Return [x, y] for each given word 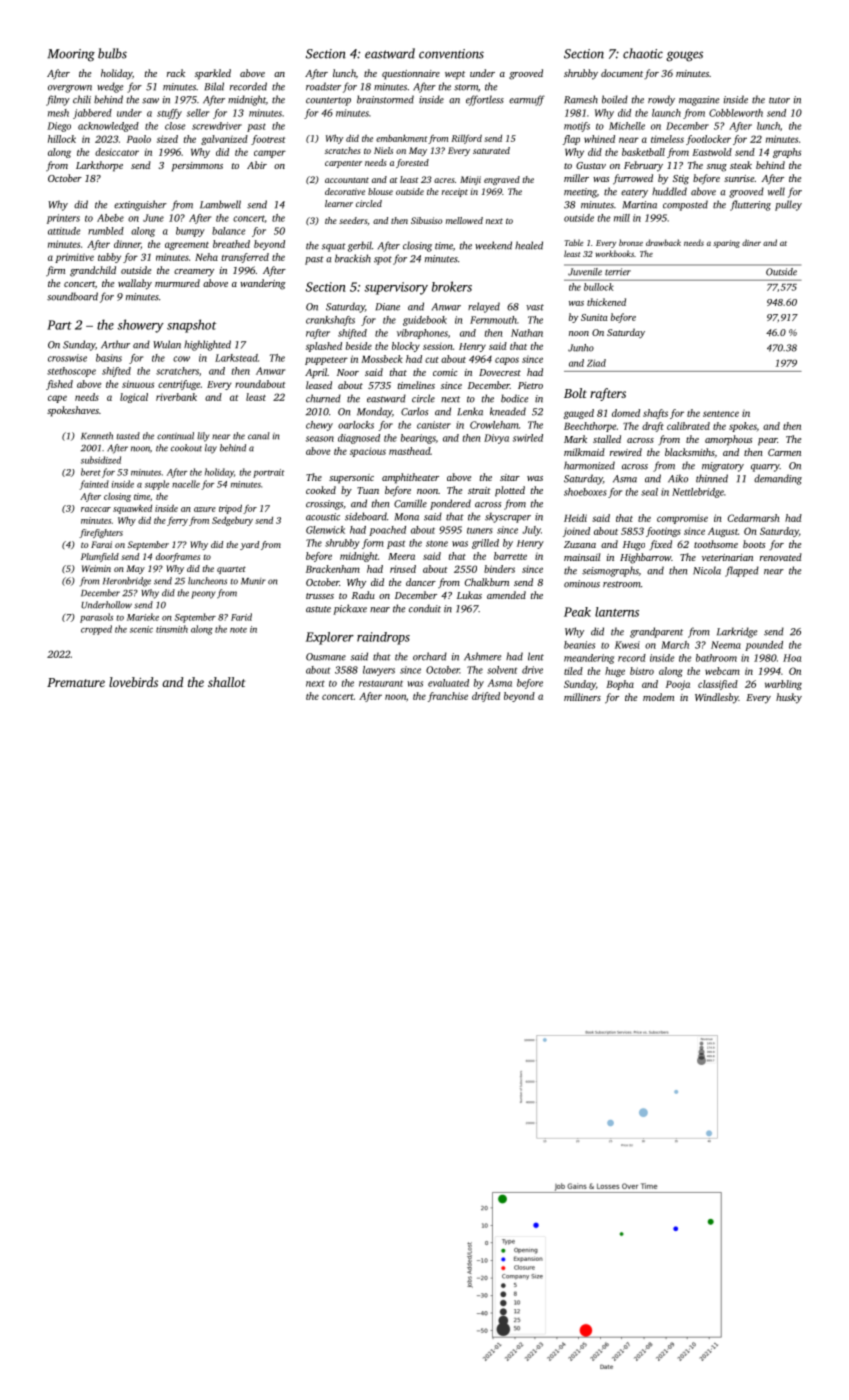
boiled [615, 99]
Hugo [634, 546]
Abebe [110, 218]
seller [198, 113]
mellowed [464, 220]
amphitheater [410, 478]
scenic [141, 629]
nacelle [186, 484]
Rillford [466, 139]
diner [751, 242]
